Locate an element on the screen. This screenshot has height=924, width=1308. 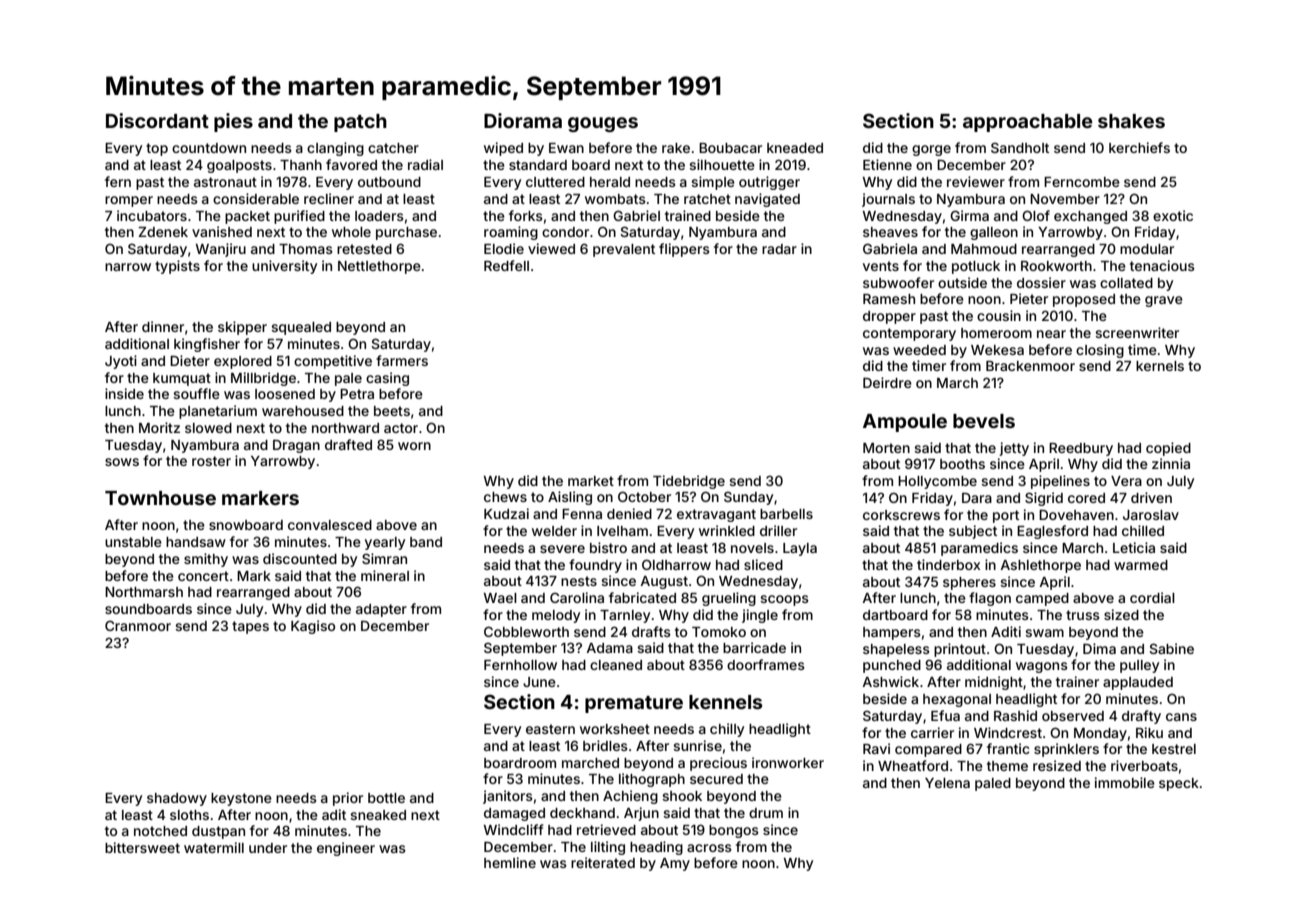
hexagonal is located at coordinates (957, 700).
